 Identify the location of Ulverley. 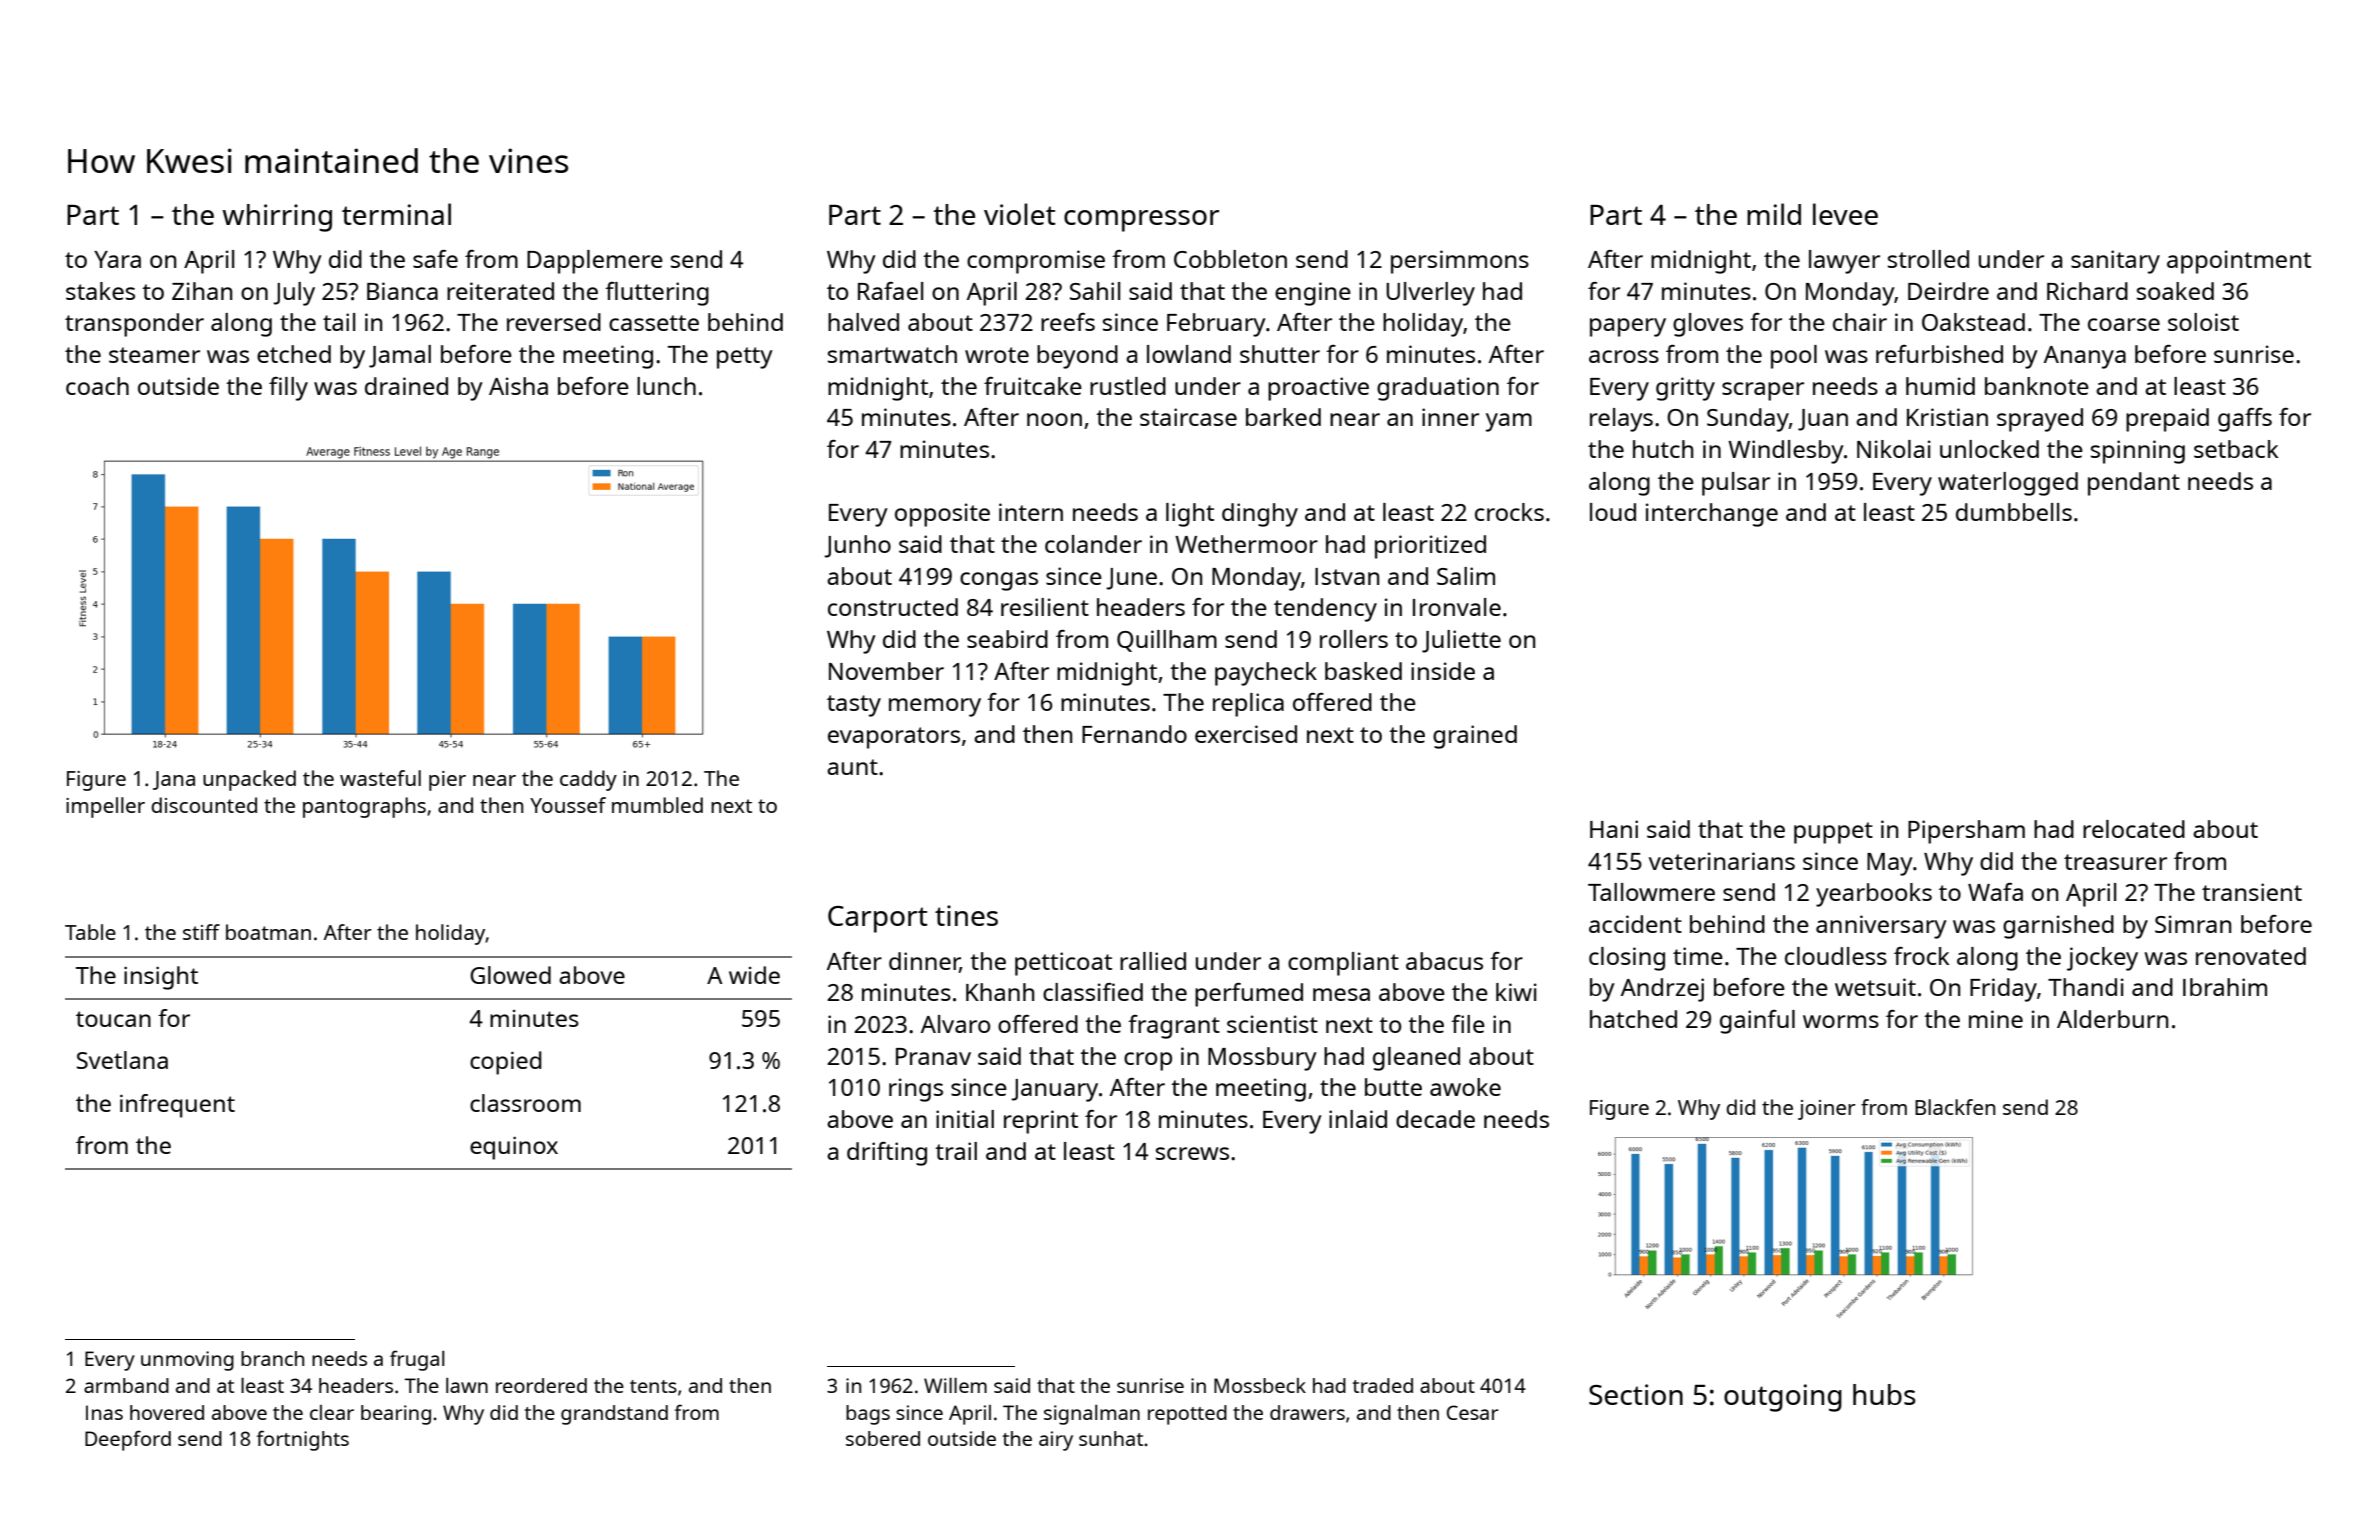
(1430, 294).
